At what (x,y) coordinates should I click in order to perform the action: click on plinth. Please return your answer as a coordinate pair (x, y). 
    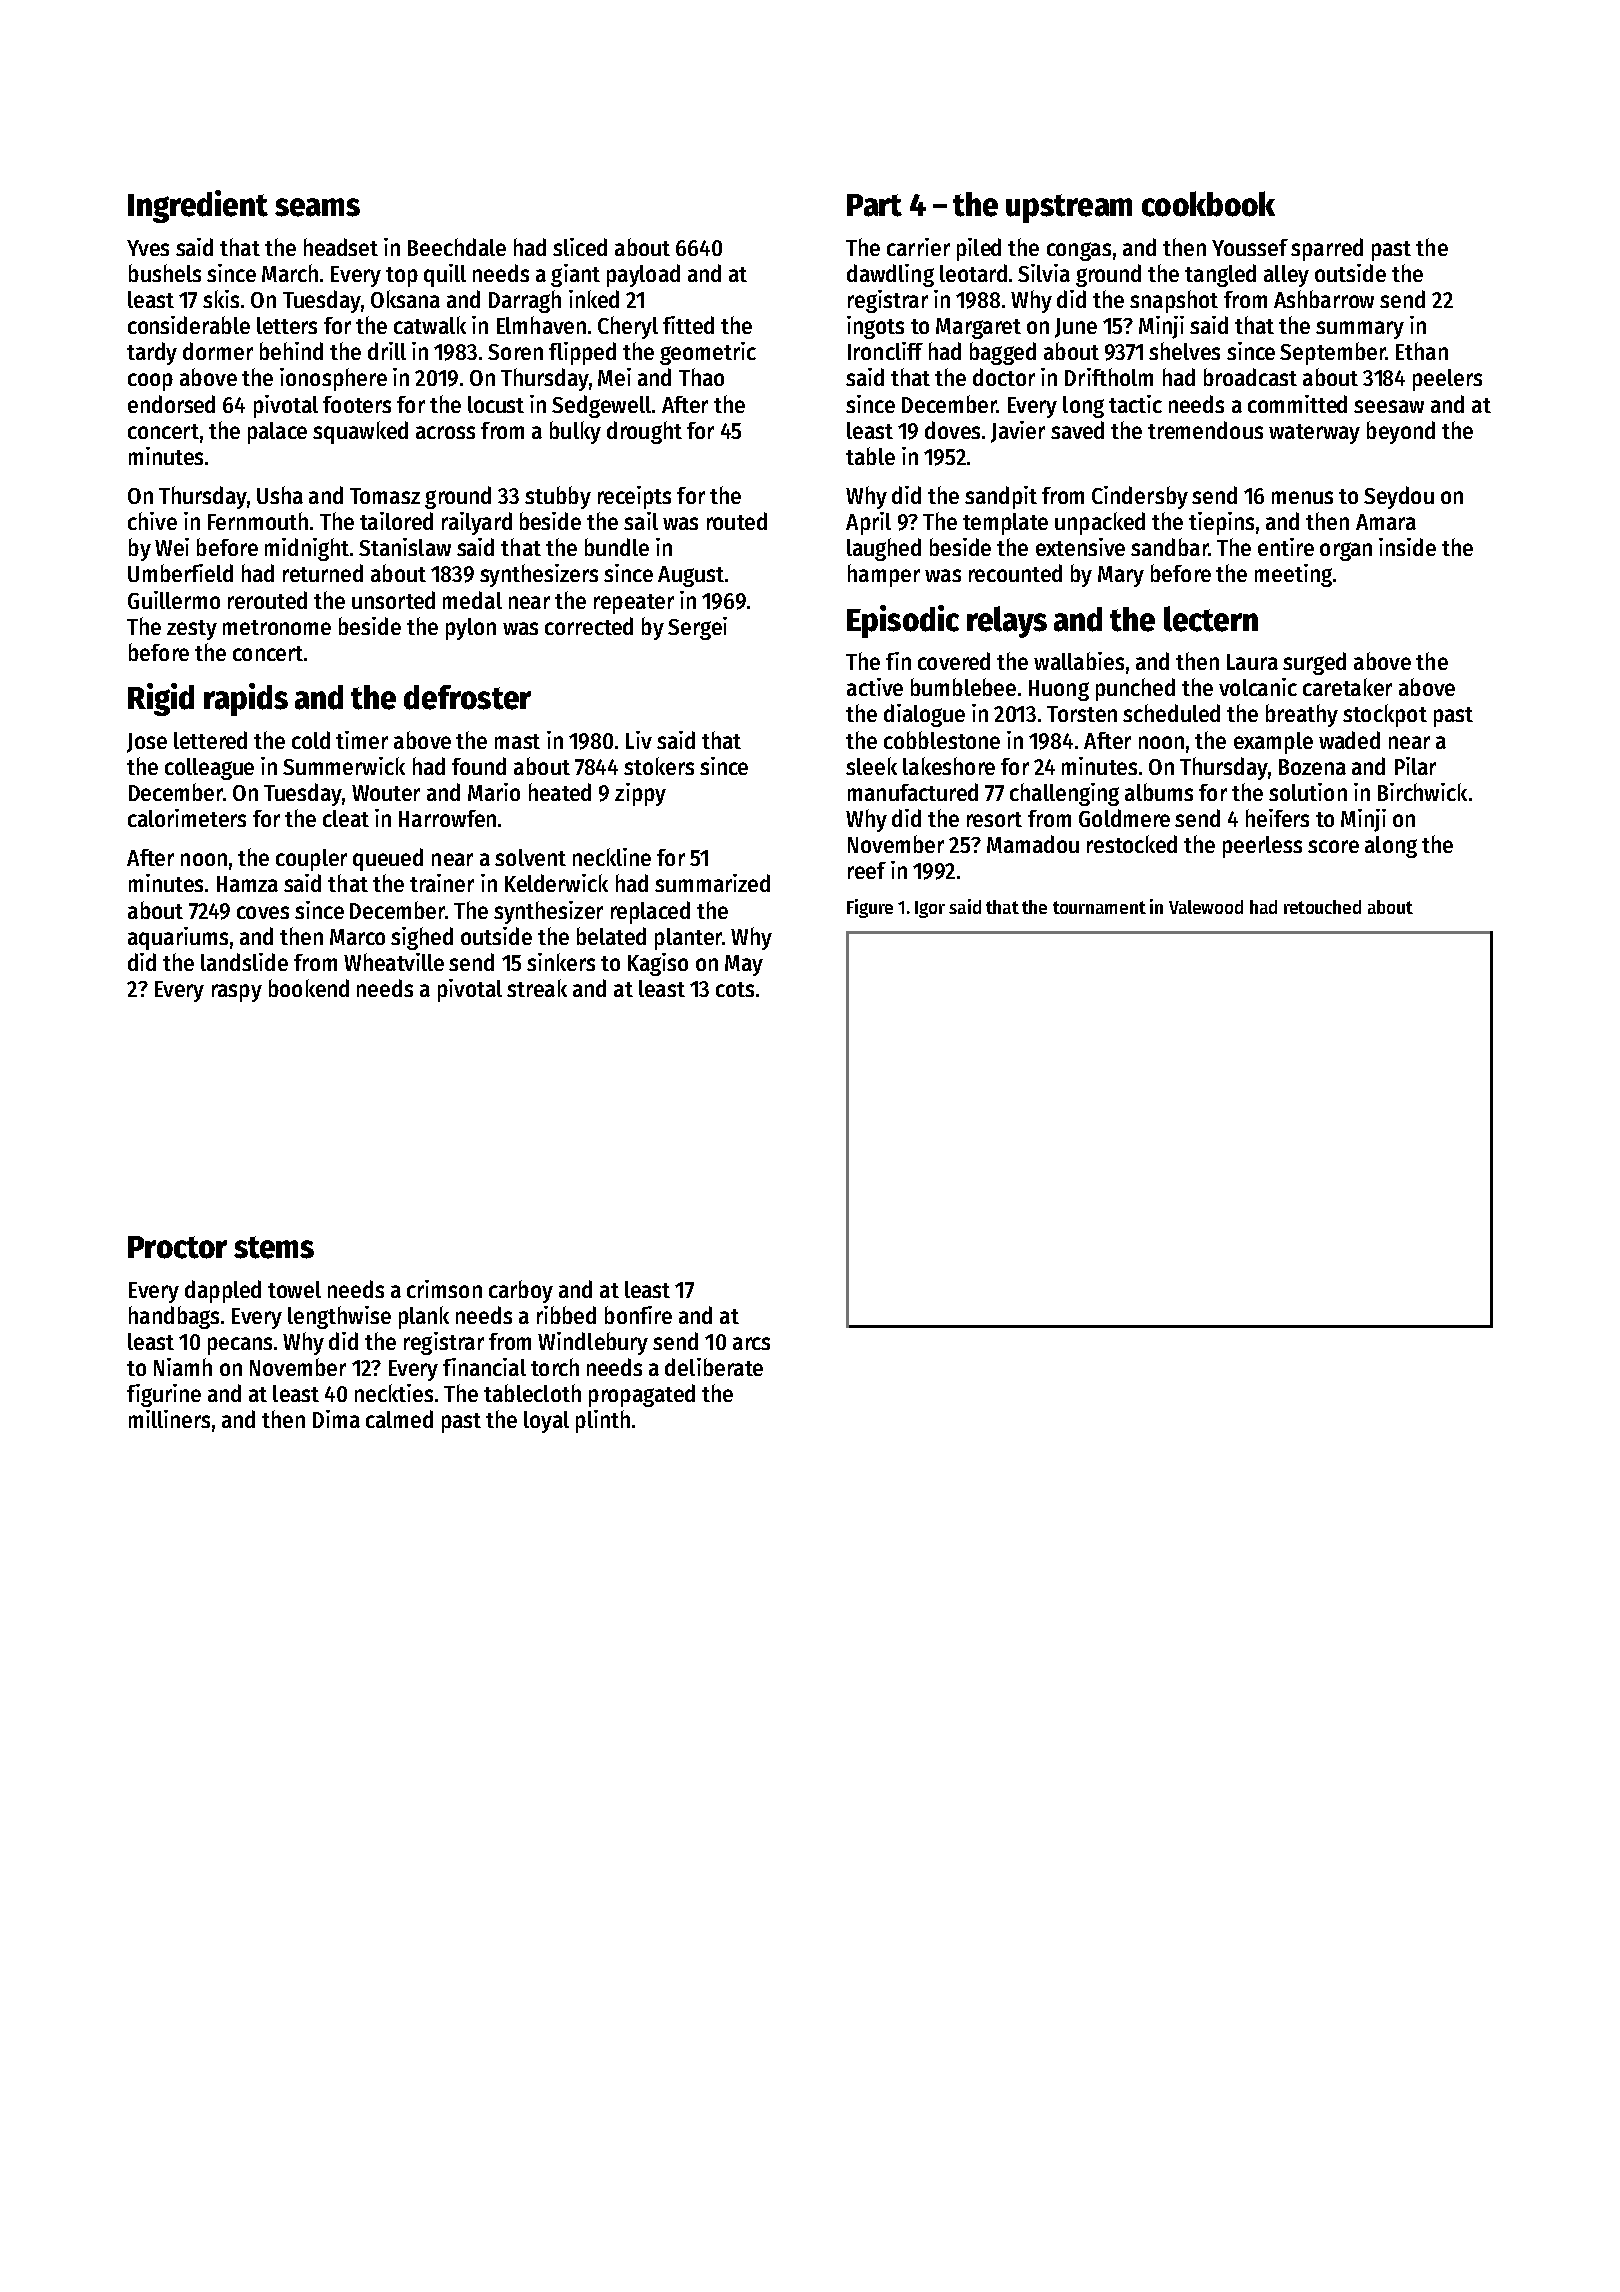
    Looking at the image, I should click on (603, 1421).
